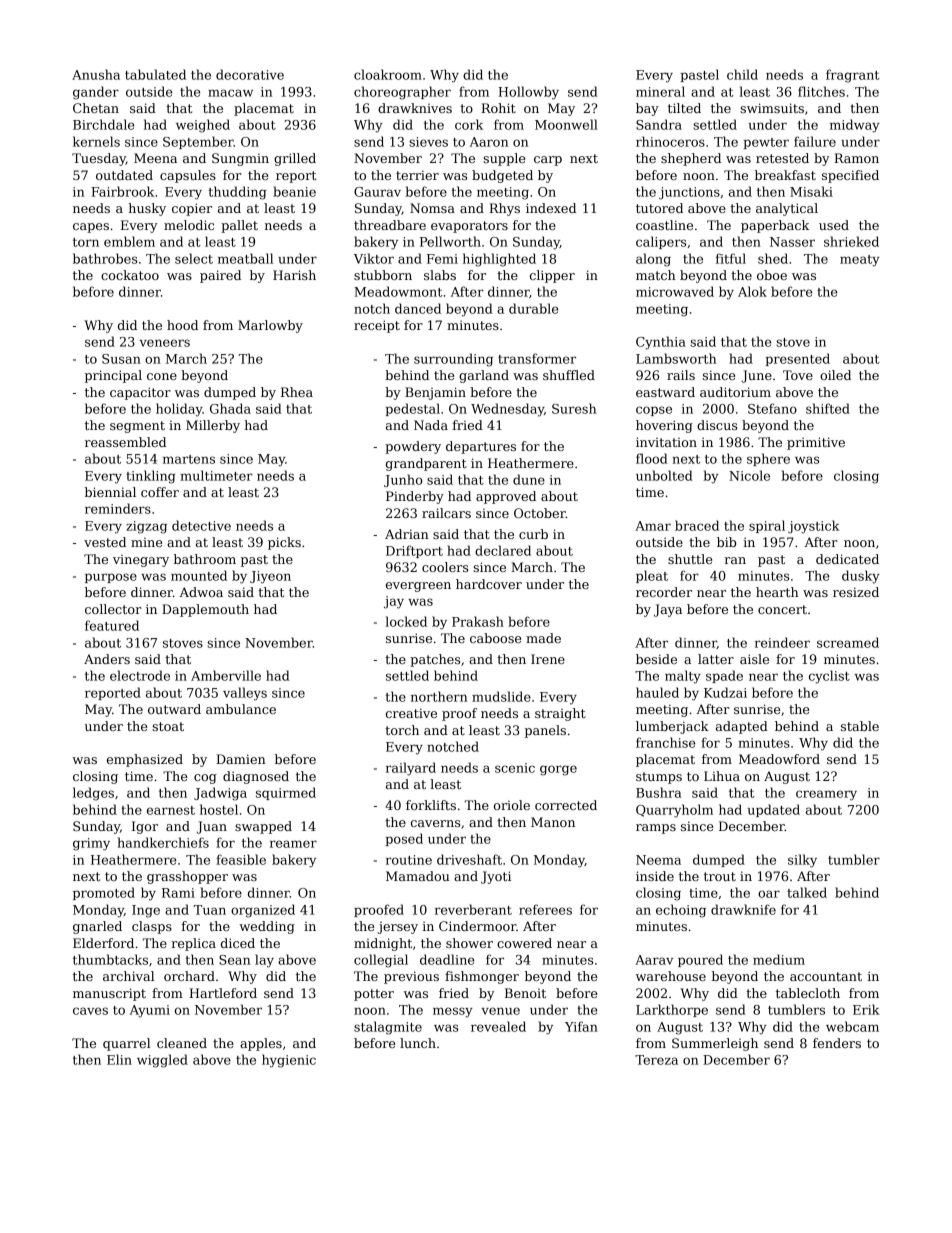 The image size is (952, 1233). I want to click on Nomsa, so click(432, 208).
